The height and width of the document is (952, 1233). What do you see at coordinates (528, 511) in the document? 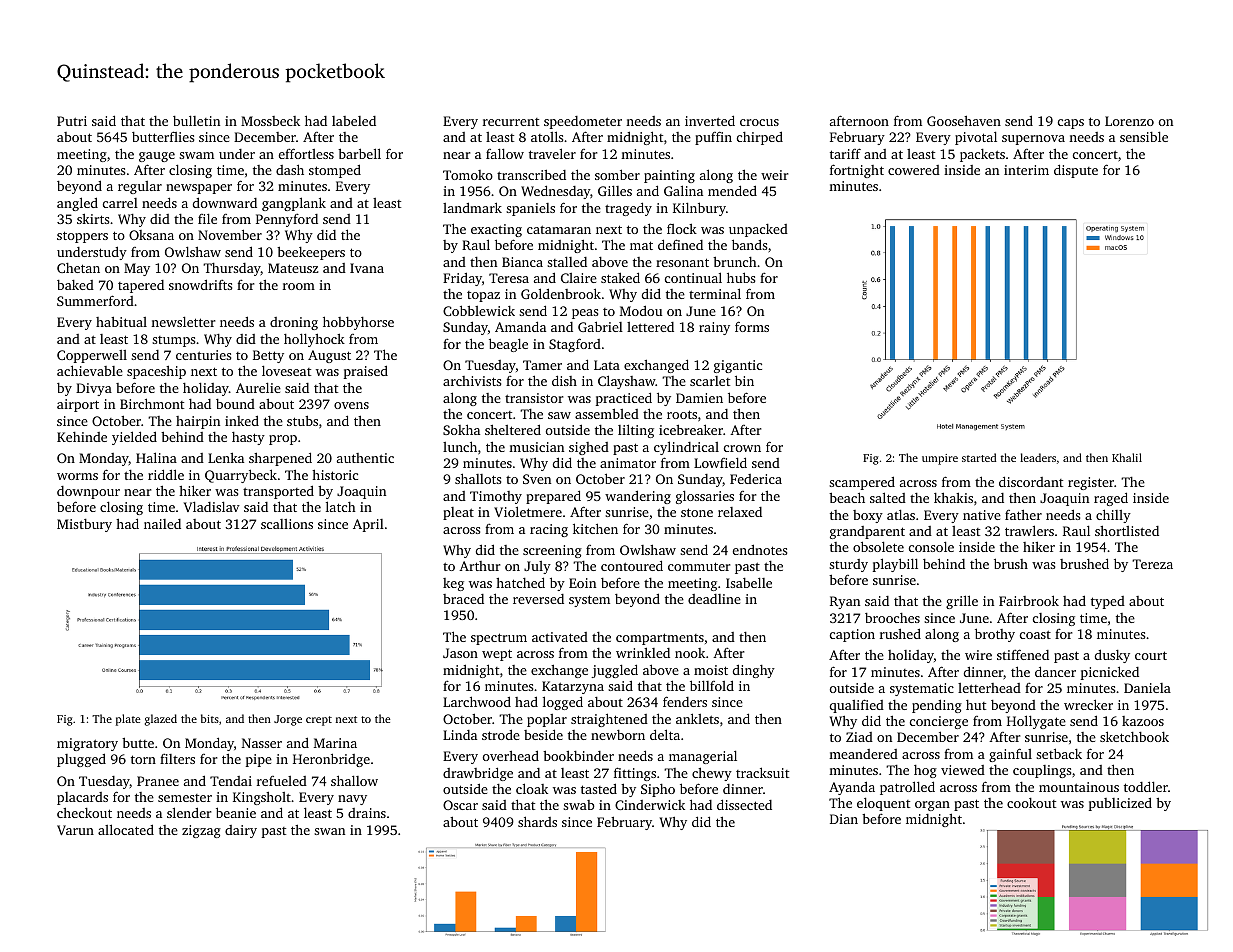
I see `Violetmere` at bounding box center [528, 511].
